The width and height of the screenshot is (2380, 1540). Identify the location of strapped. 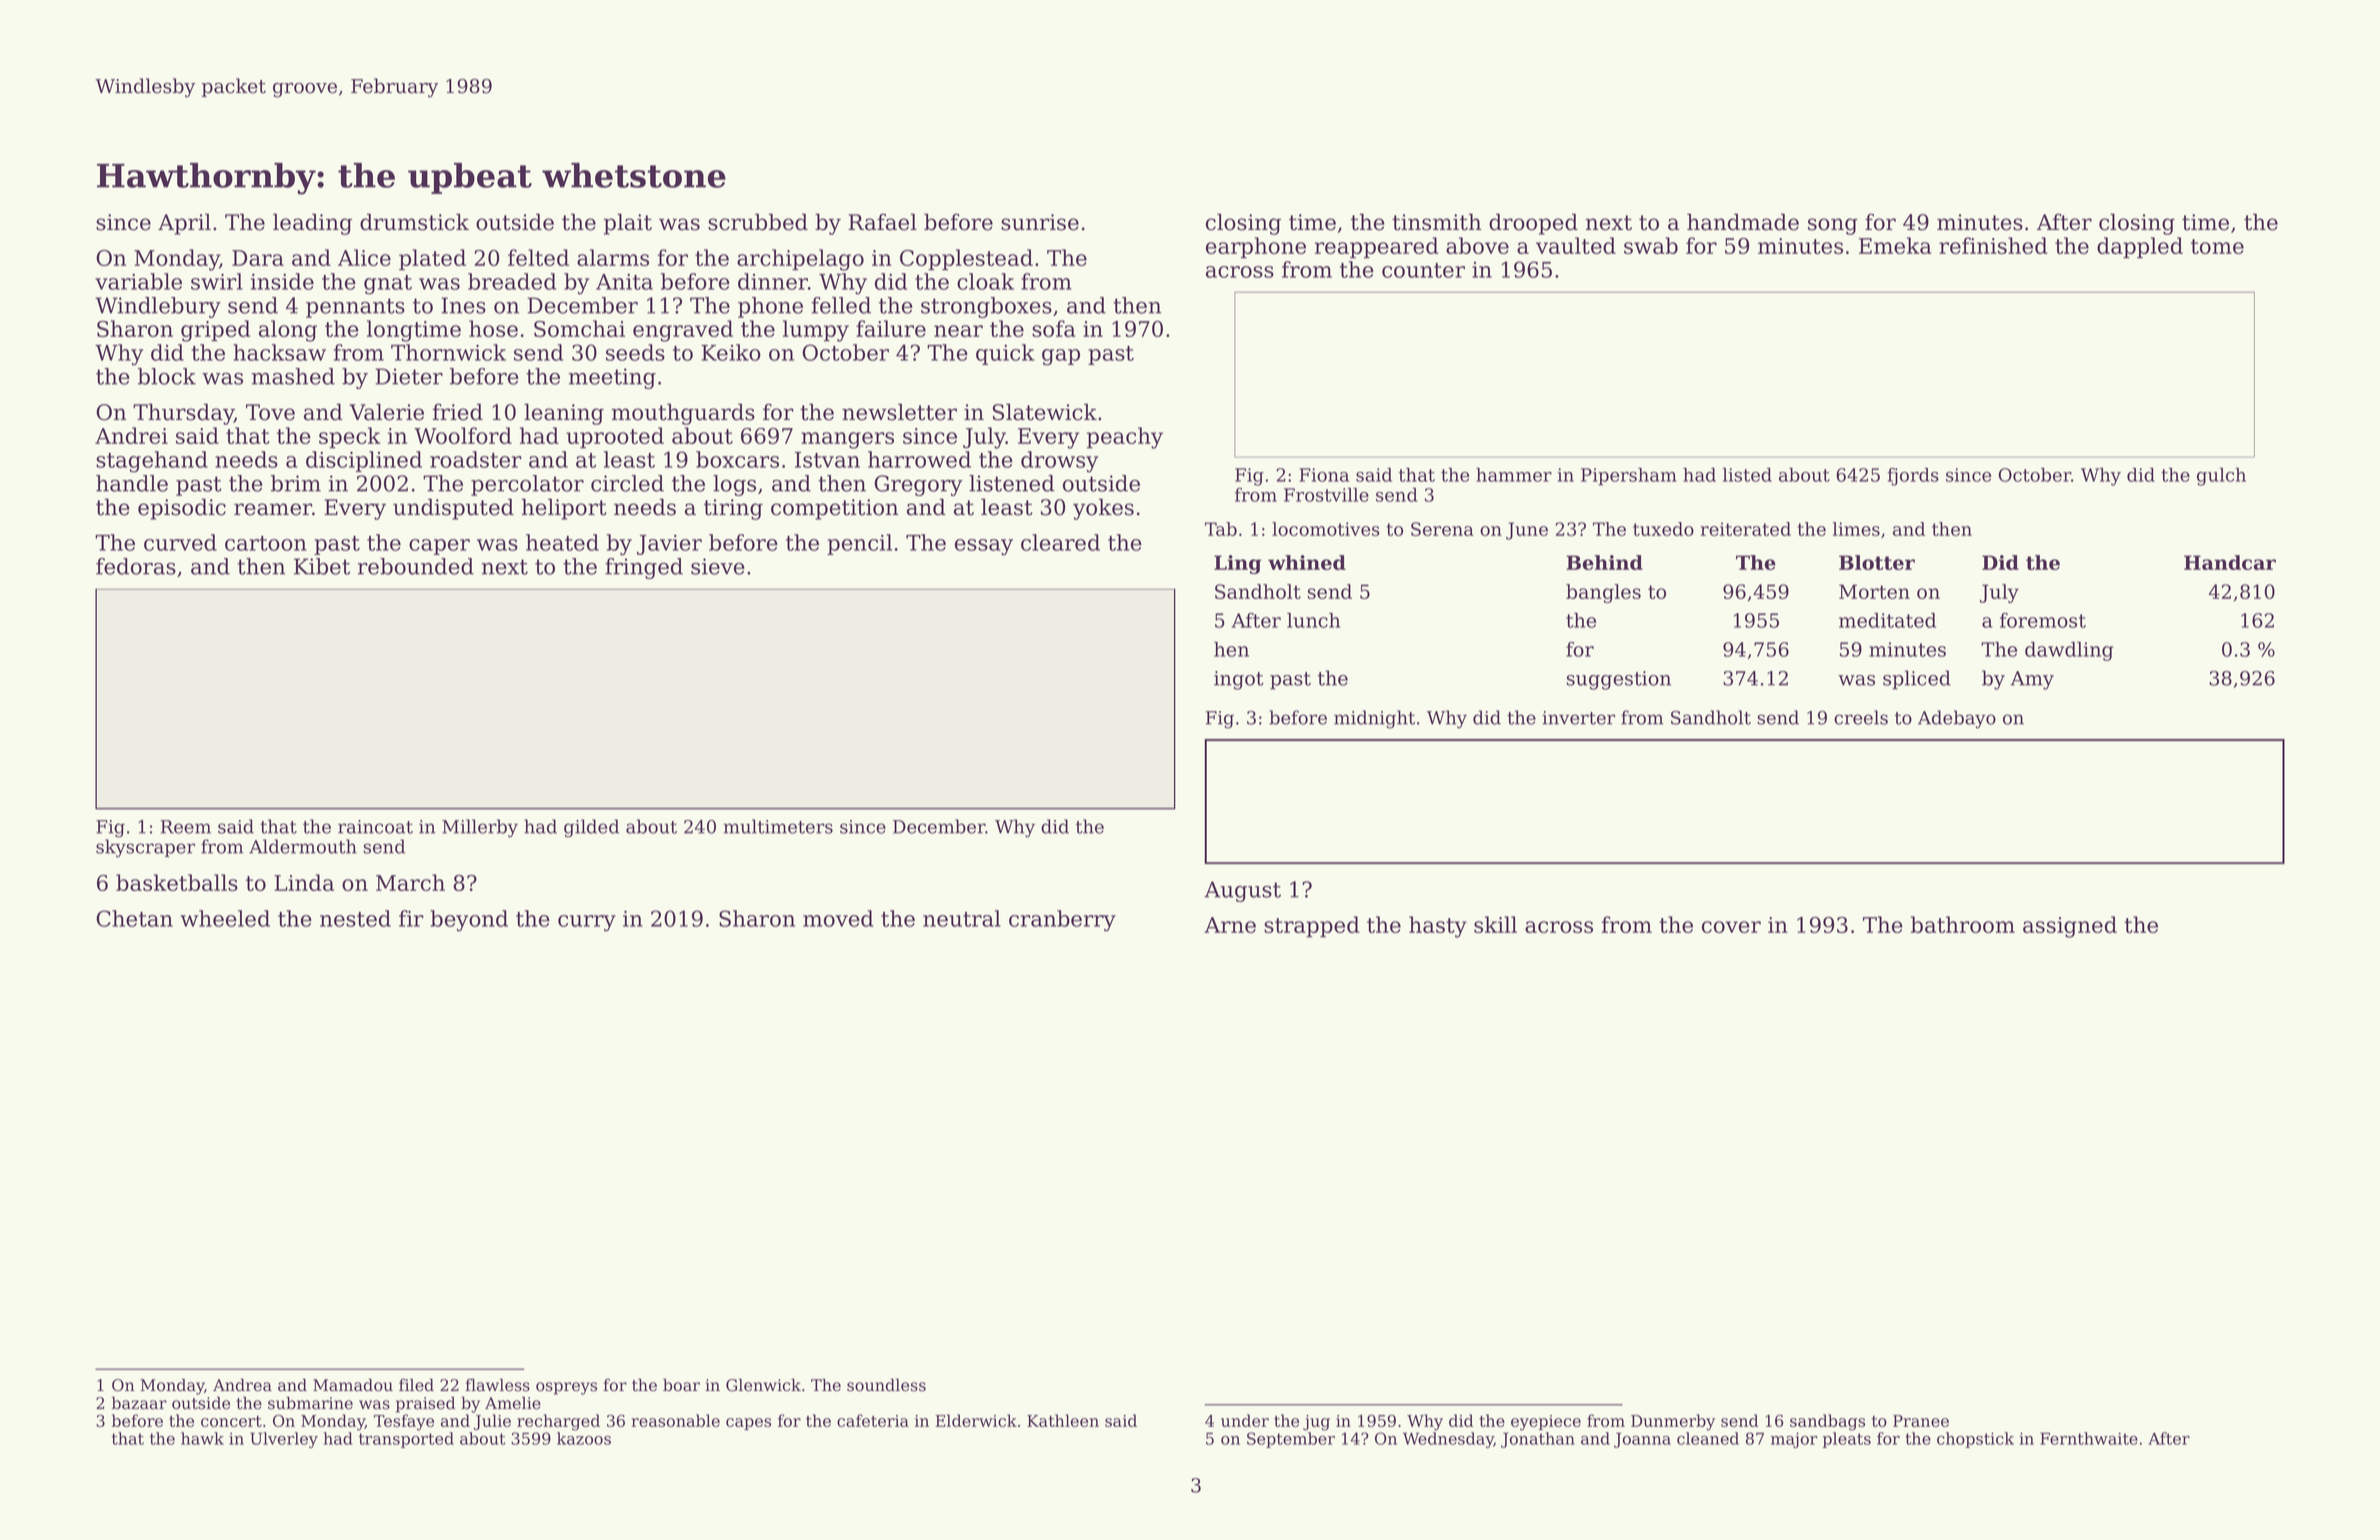
(1312, 927).
